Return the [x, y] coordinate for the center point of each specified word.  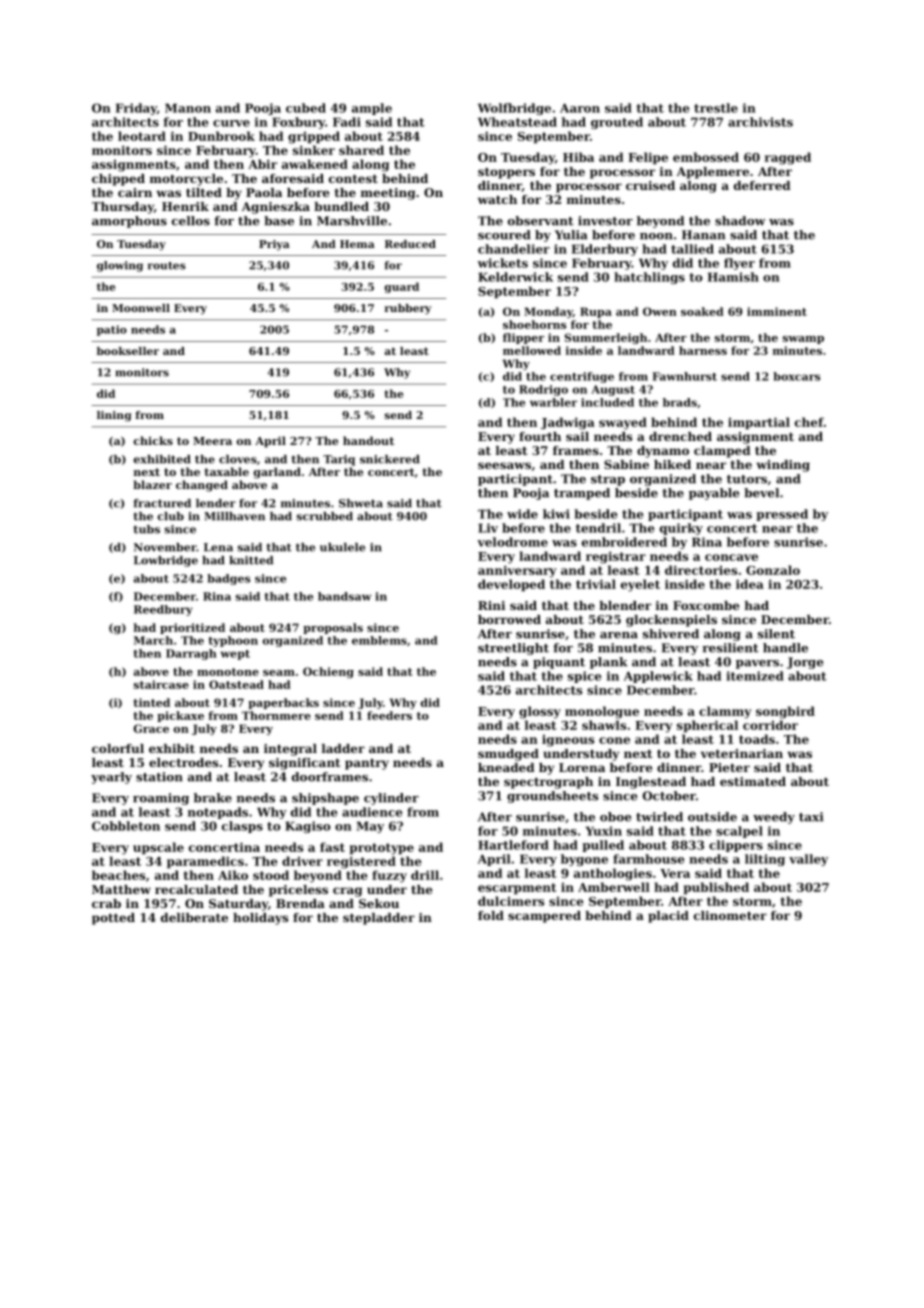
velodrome [512, 542]
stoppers [506, 173]
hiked [672, 464]
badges [228, 579]
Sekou [379, 903]
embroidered [624, 542]
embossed [706, 157]
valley [808, 860]
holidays [260, 919]
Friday [136, 109]
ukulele [342, 547]
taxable [226, 471]
